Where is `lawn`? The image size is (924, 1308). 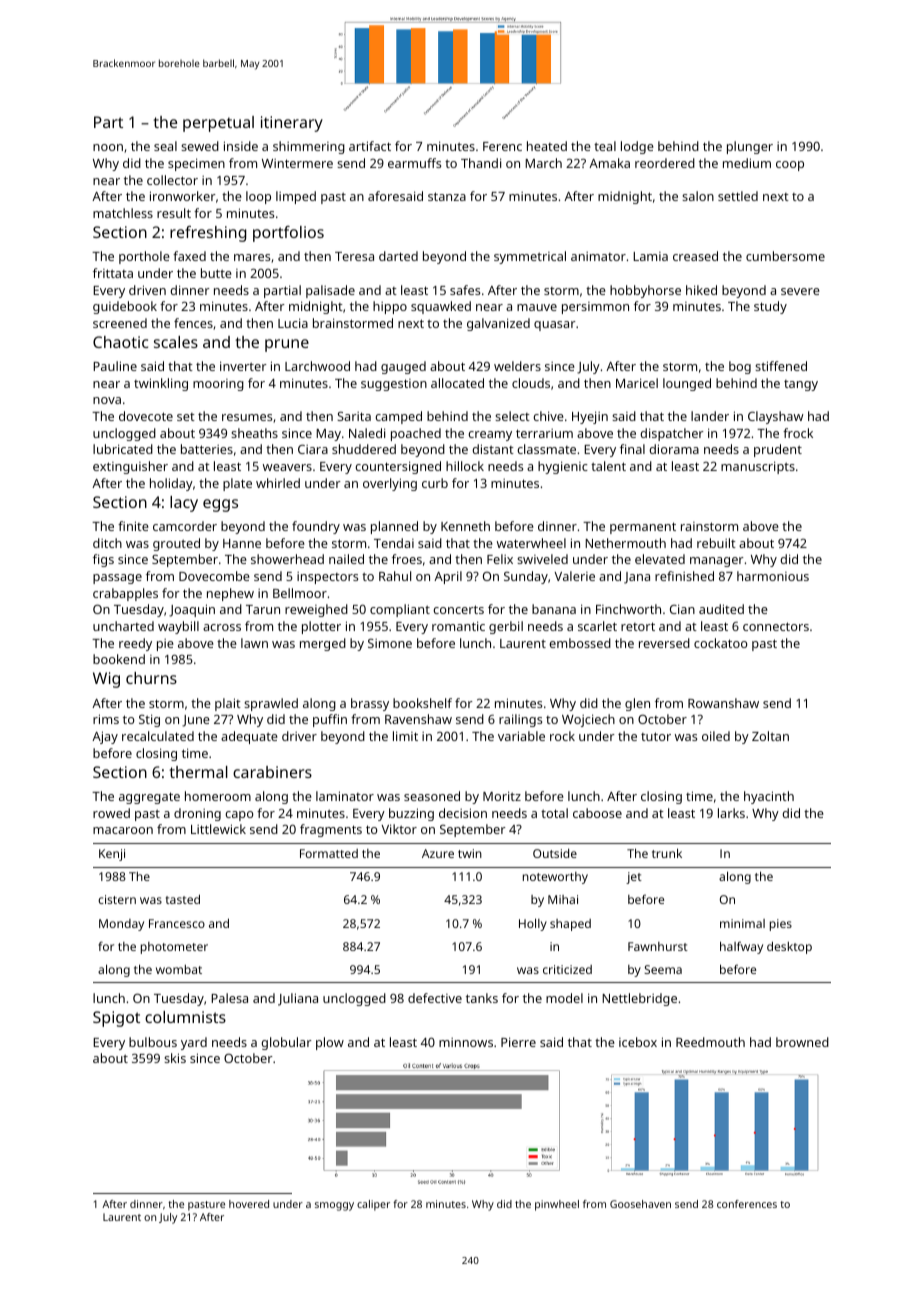 lawn is located at coordinates (254, 643).
